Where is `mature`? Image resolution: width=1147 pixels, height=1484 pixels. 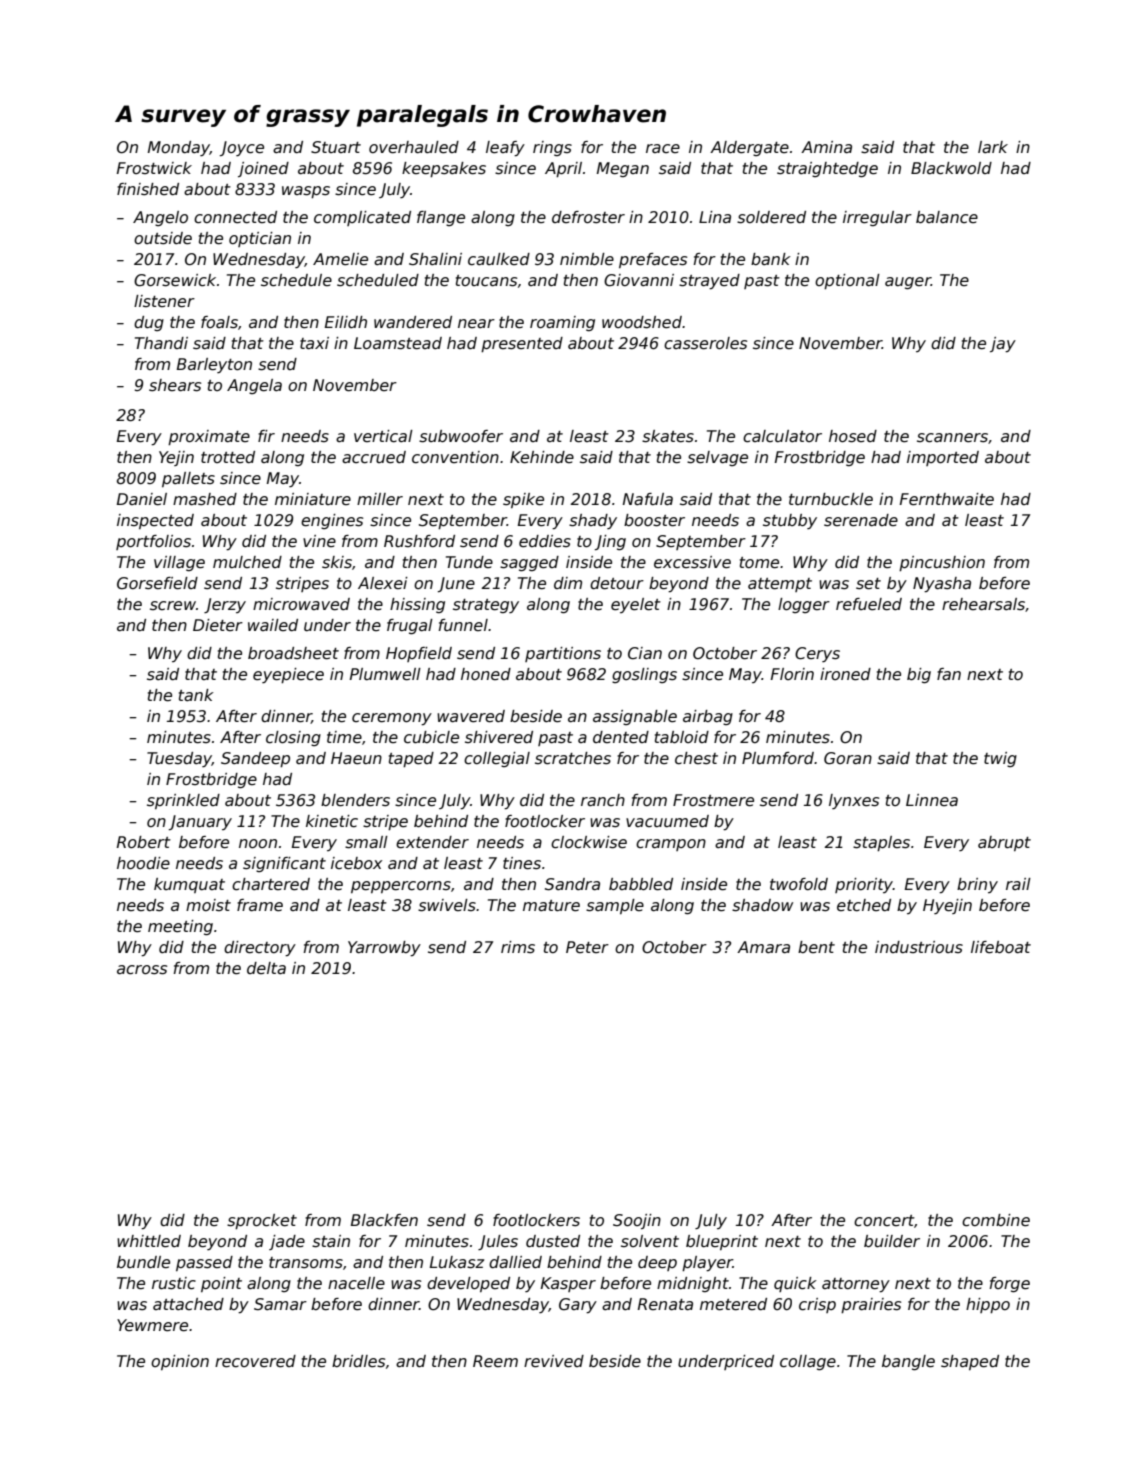 mature is located at coordinates (551, 905).
